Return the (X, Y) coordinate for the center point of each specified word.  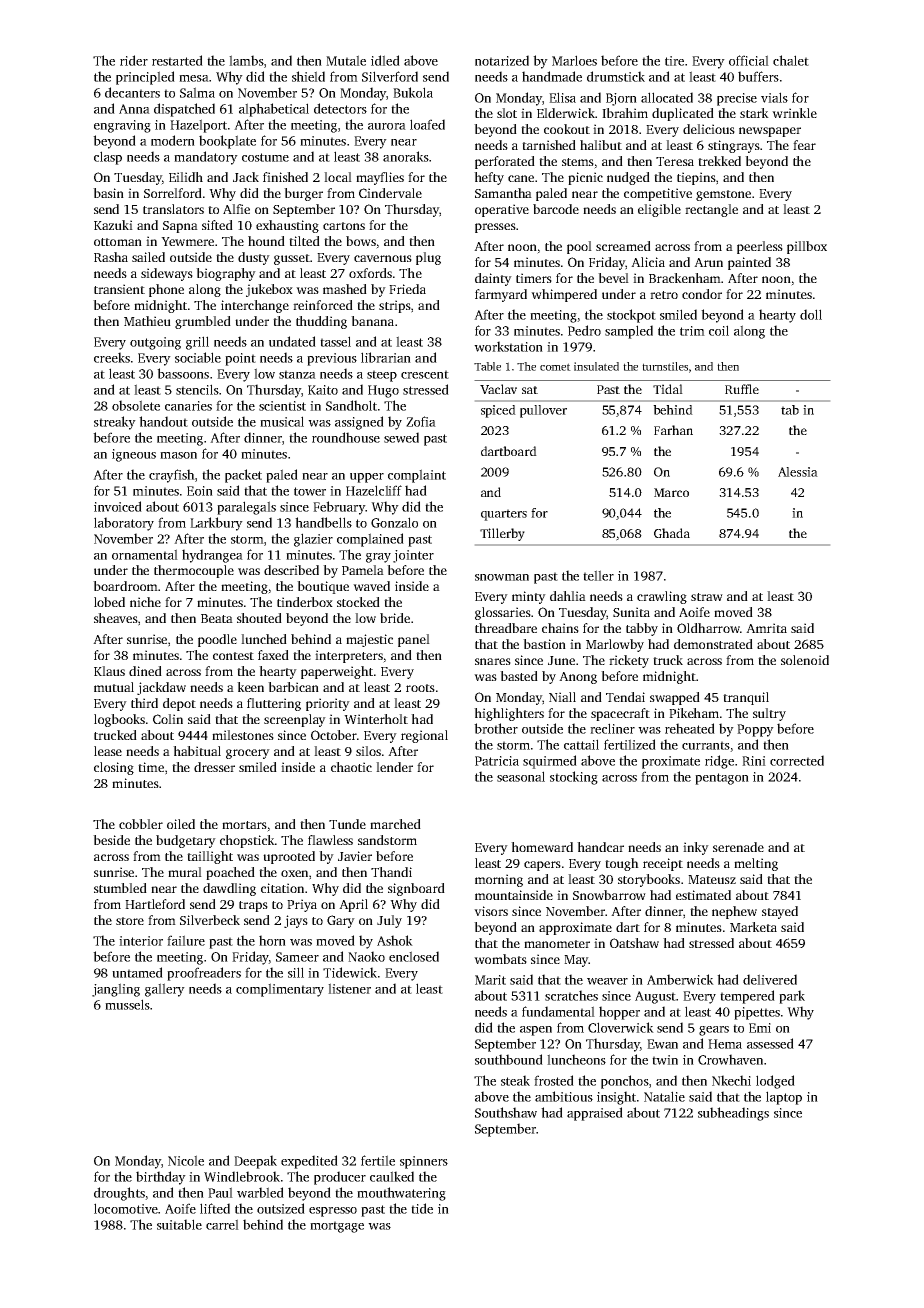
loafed (427, 124)
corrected (797, 760)
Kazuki (113, 225)
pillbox (807, 247)
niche (145, 602)
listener (349, 988)
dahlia (568, 596)
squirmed (550, 762)
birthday (161, 1178)
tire (674, 61)
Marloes (574, 60)
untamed (137, 972)
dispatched (184, 110)
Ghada (672, 533)
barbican (293, 687)
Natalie (664, 1096)
